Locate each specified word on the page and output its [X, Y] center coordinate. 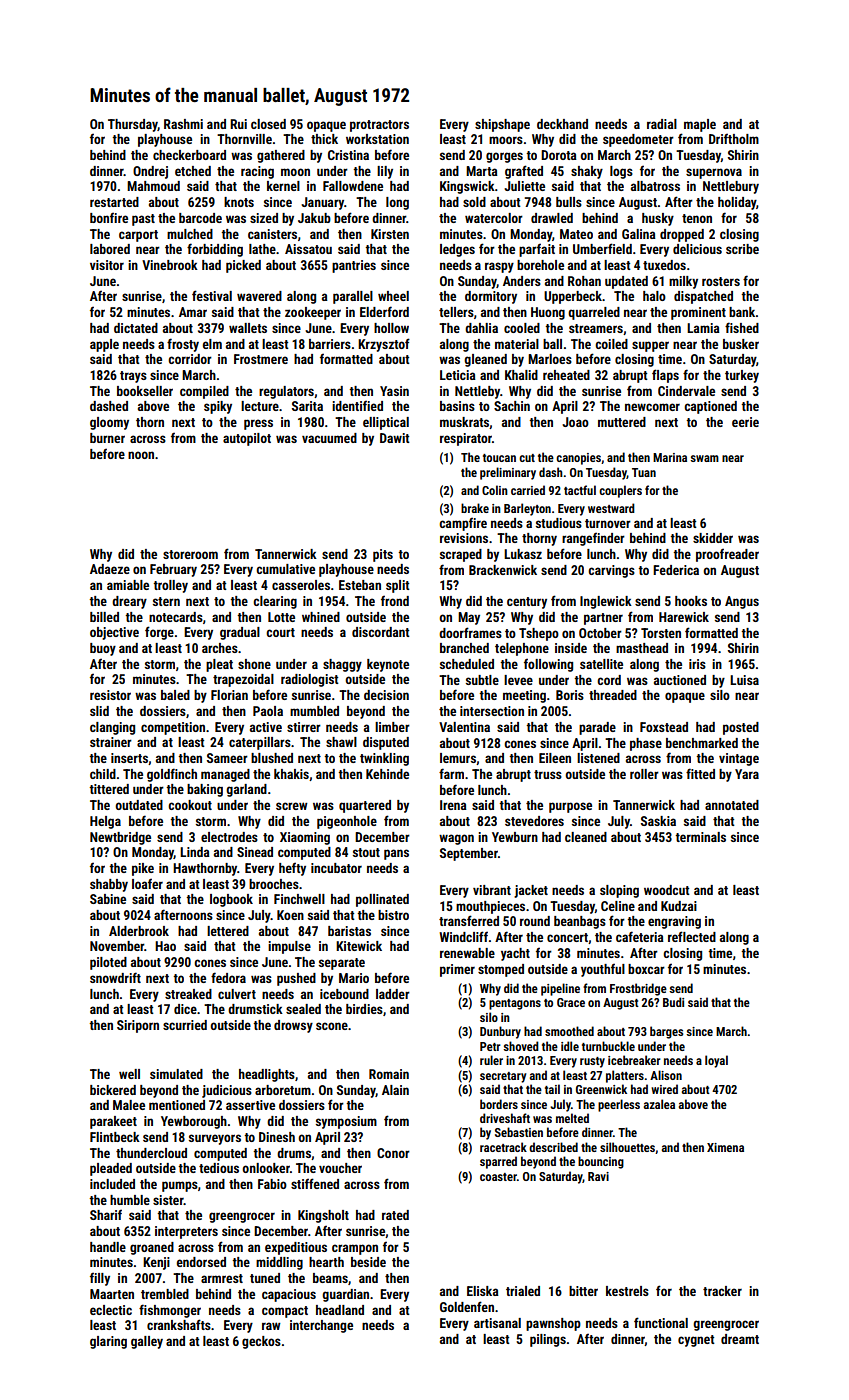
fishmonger [170, 1311]
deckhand [562, 124]
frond [395, 600]
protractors [379, 126]
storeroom [190, 554]
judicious [227, 1091]
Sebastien [519, 1132]
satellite [601, 664]
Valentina [464, 727]
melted [572, 1118]
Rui [238, 124]
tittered [109, 789]
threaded [613, 695]
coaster [498, 1177]
